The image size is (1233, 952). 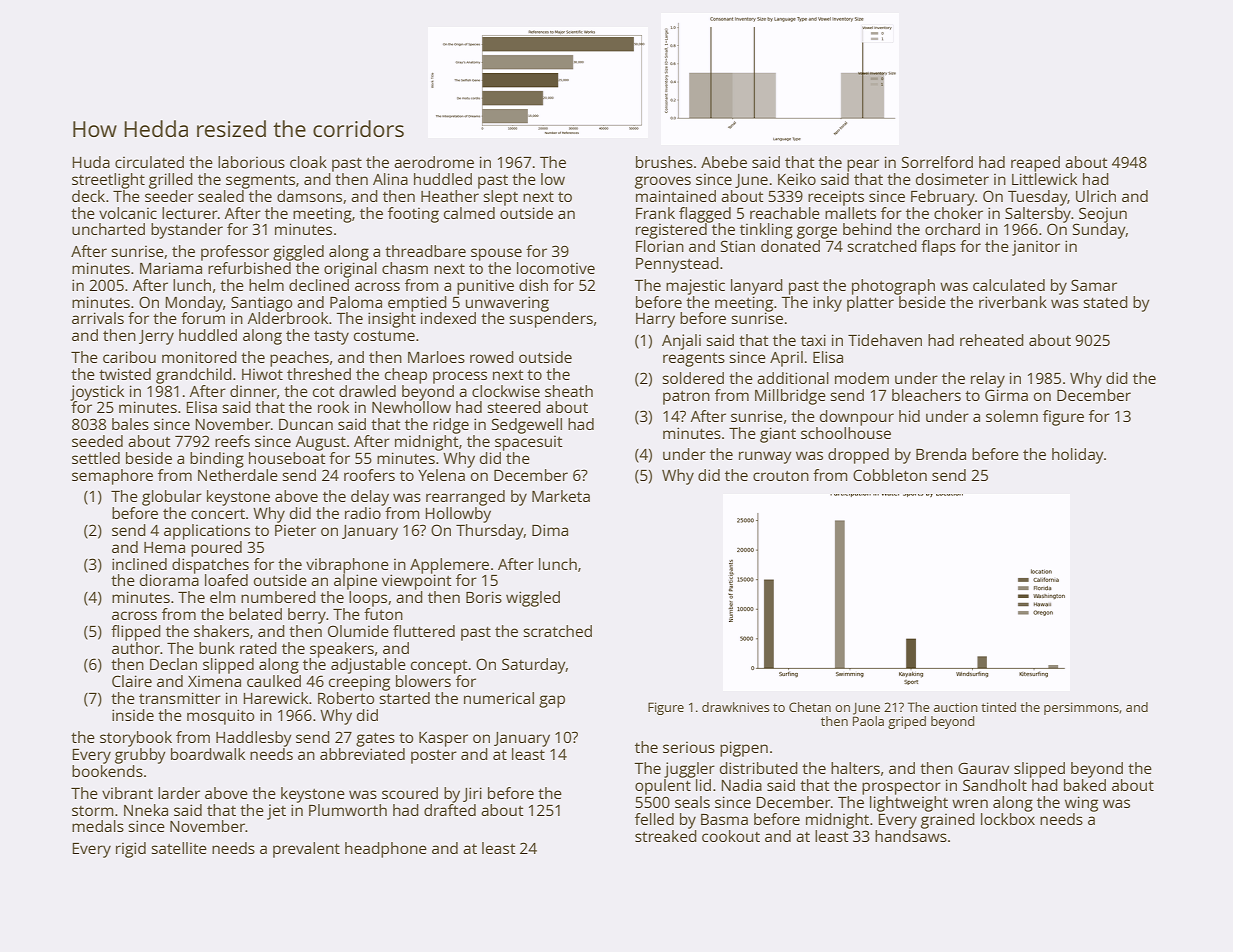 I want to click on circulated, so click(x=149, y=162).
